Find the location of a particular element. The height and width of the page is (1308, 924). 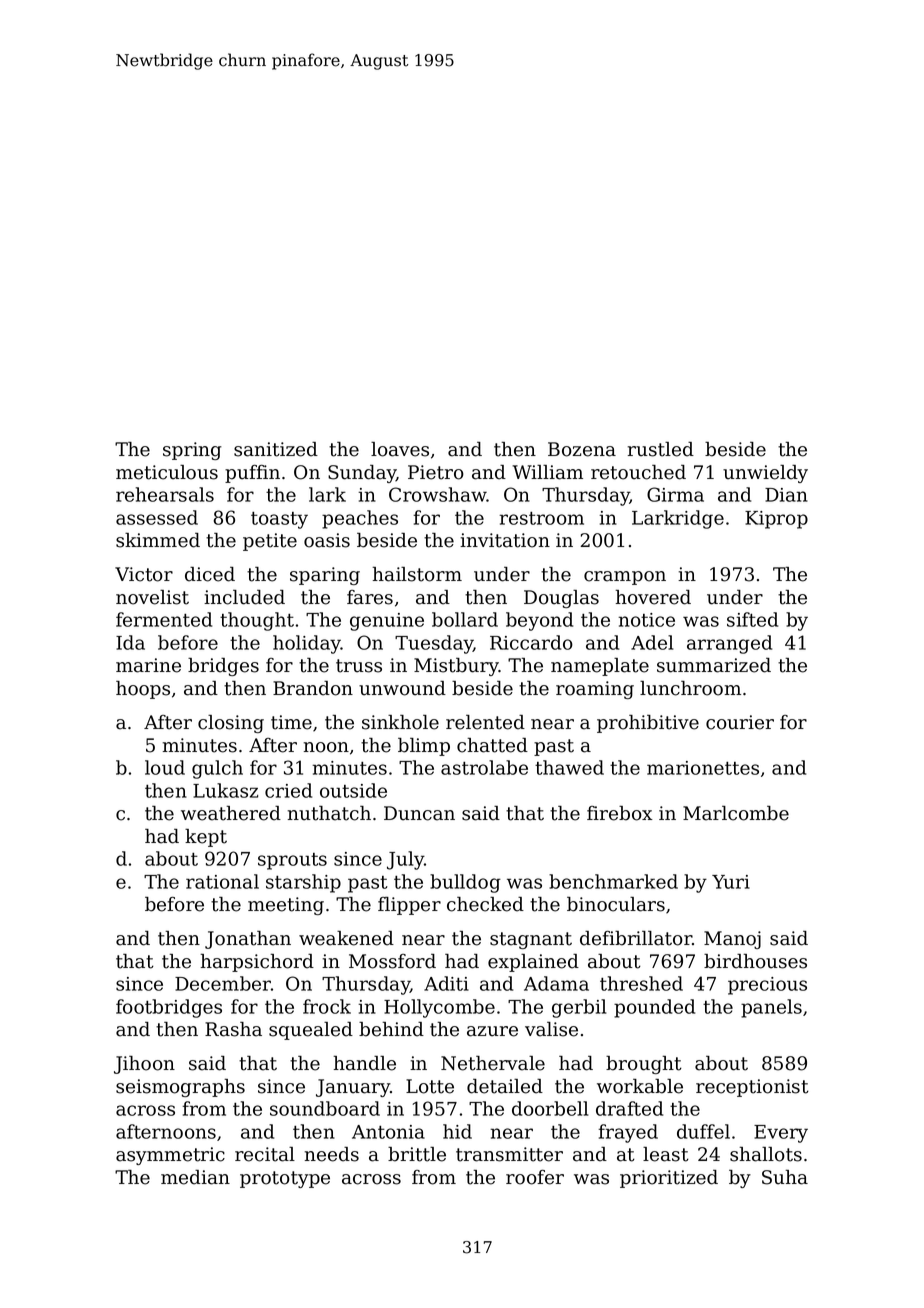

courier is located at coordinates (740, 722).
